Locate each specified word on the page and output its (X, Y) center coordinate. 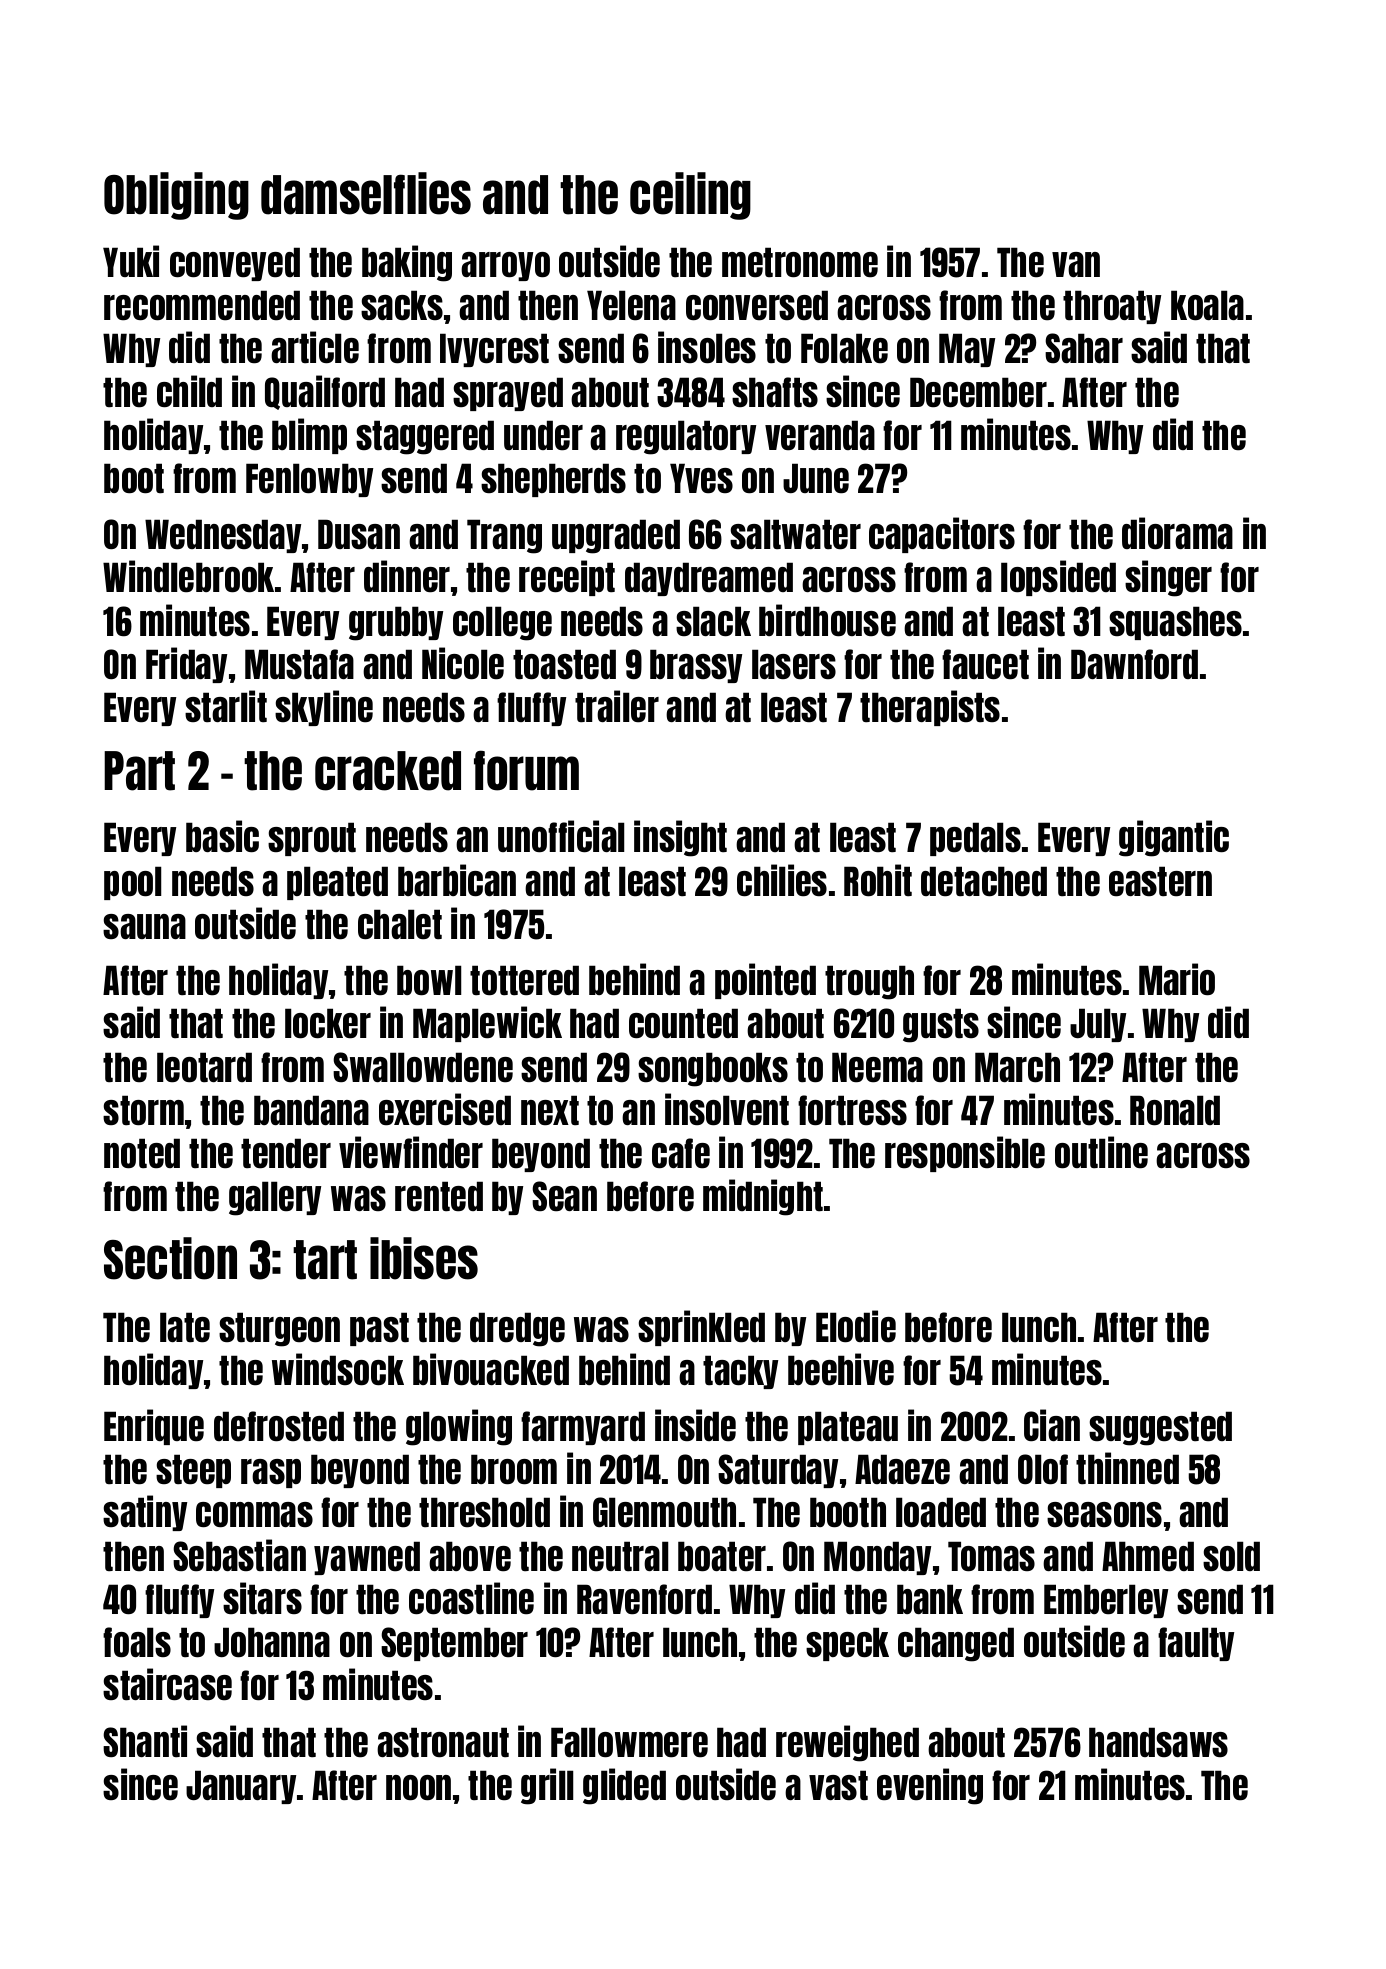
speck (847, 1644)
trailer (617, 706)
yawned (367, 1558)
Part (139, 771)
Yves (701, 478)
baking (407, 263)
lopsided (1058, 578)
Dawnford (1134, 664)
